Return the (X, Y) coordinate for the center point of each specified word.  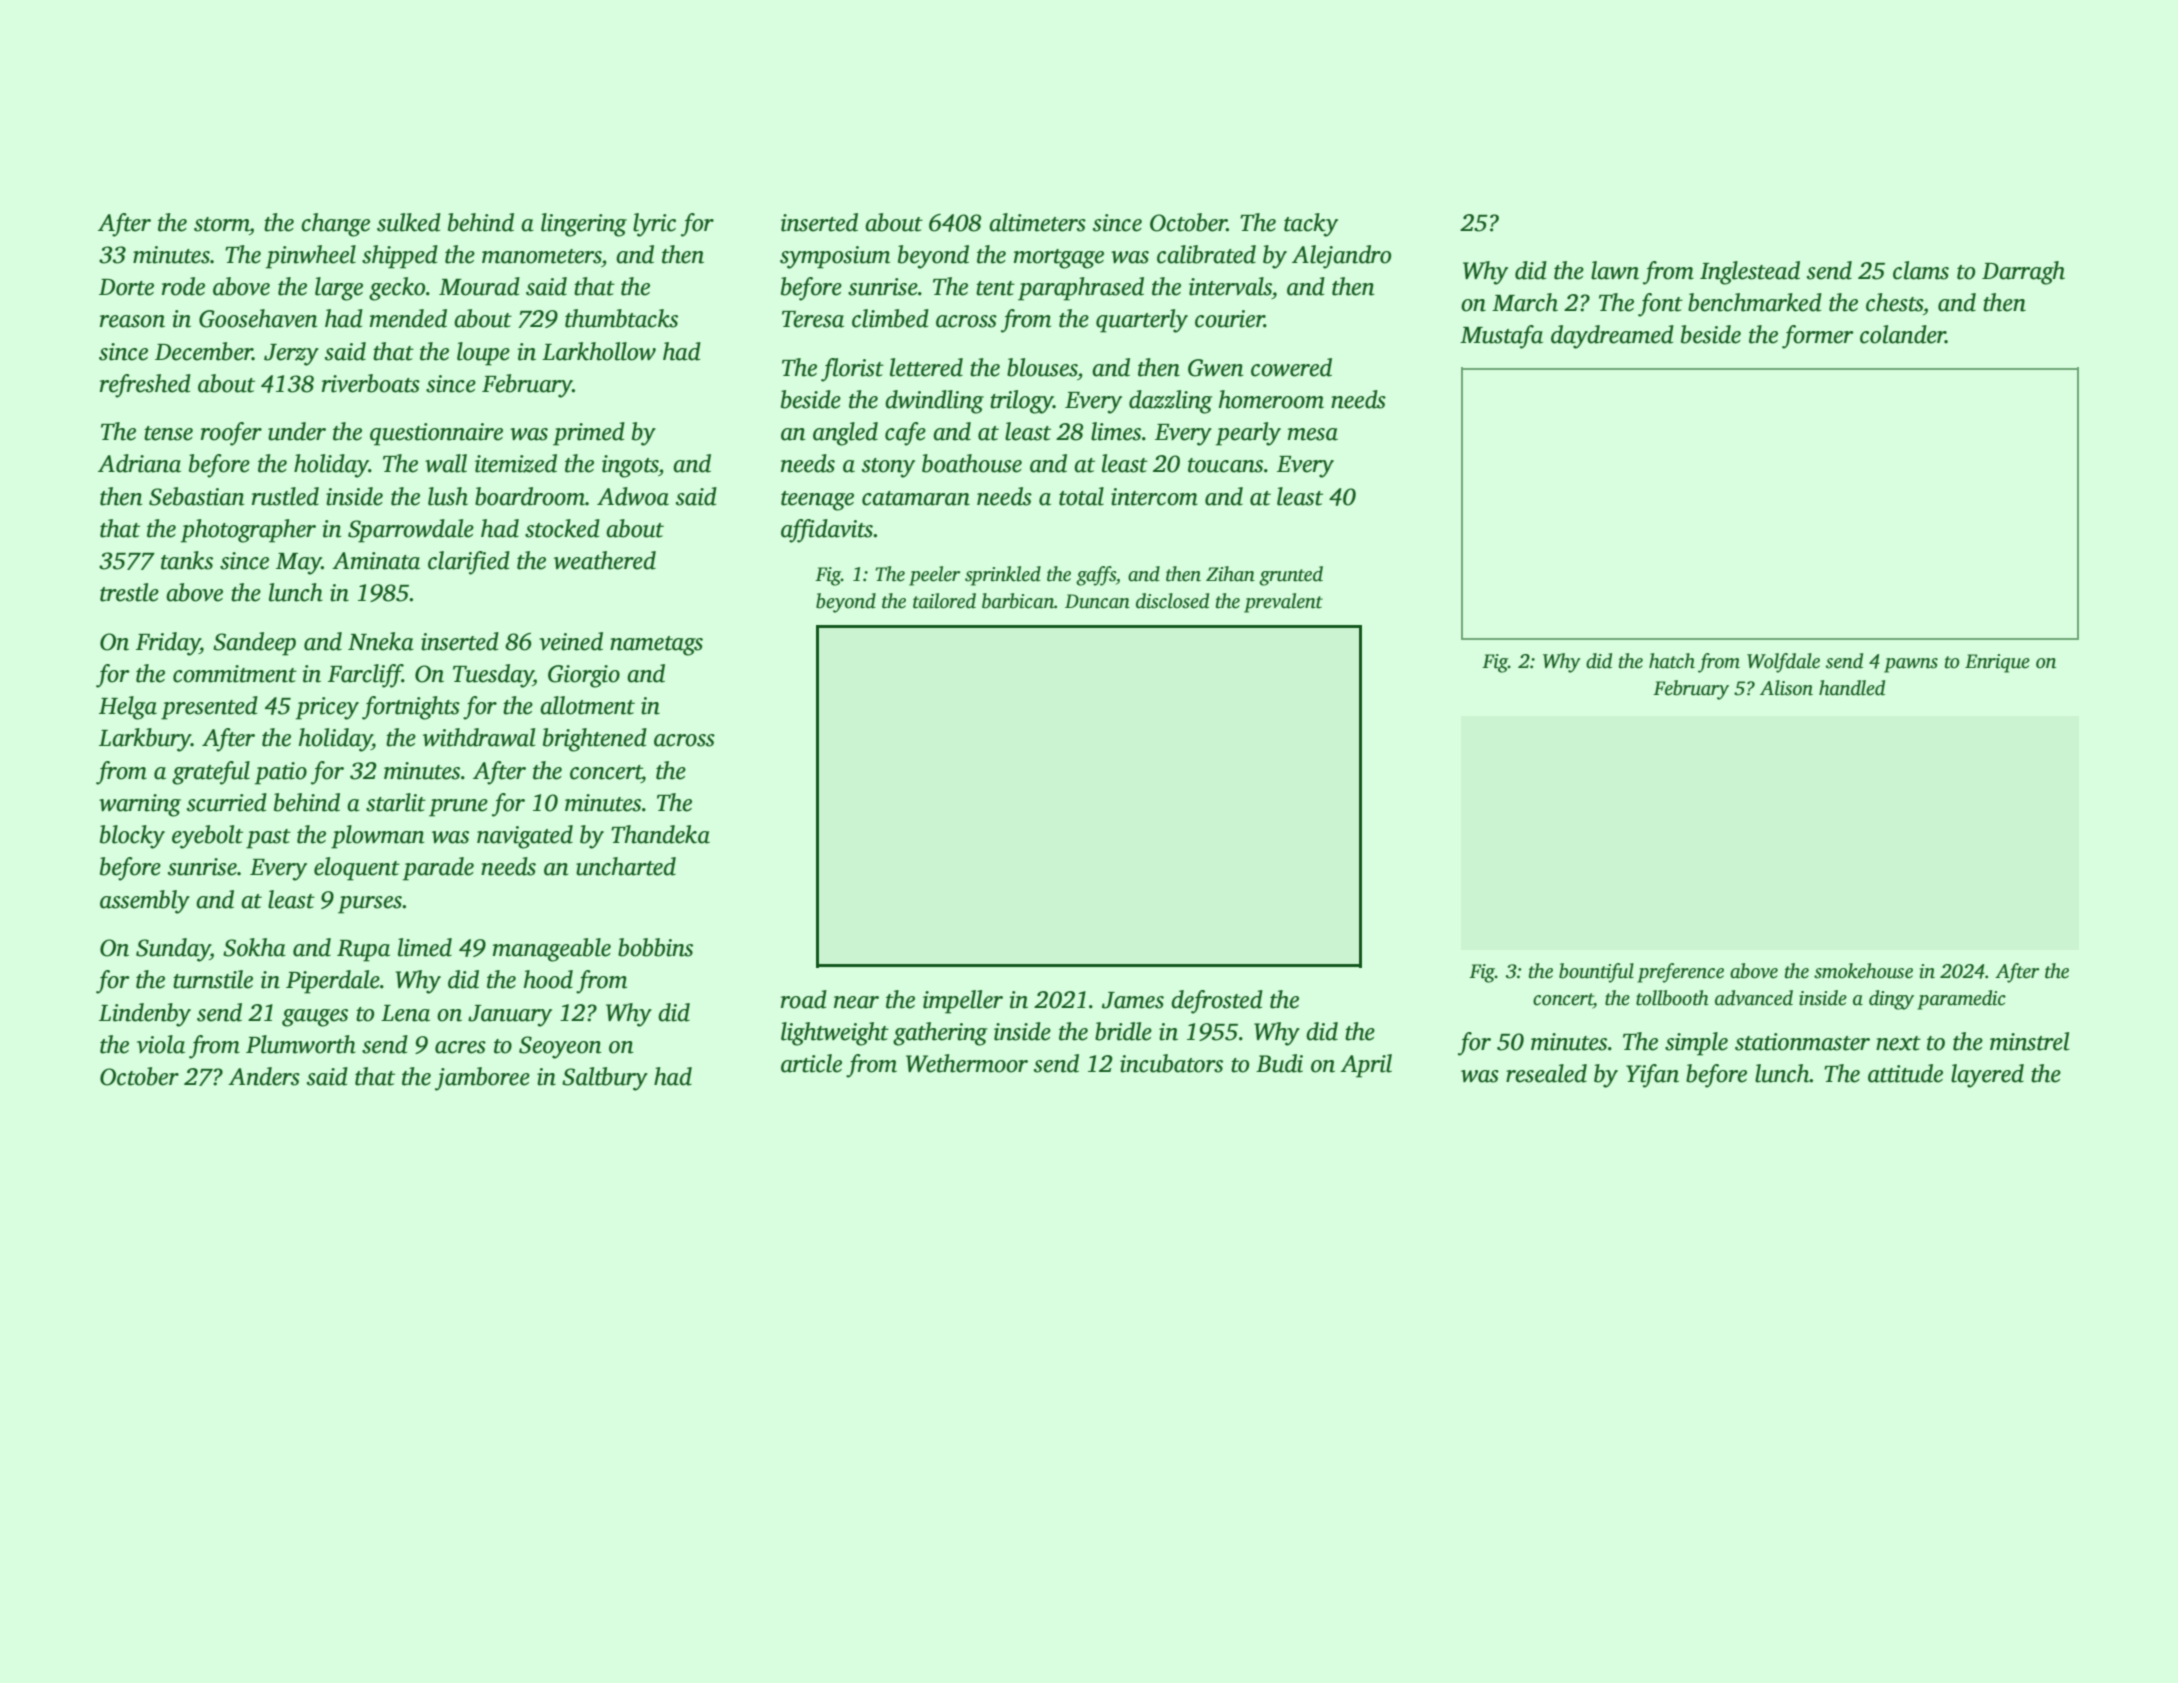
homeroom (1271, 399)
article (811, 1063)
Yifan (1652, 1076)
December (204, 351)
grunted (1291, 576)
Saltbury (605, 1079)
